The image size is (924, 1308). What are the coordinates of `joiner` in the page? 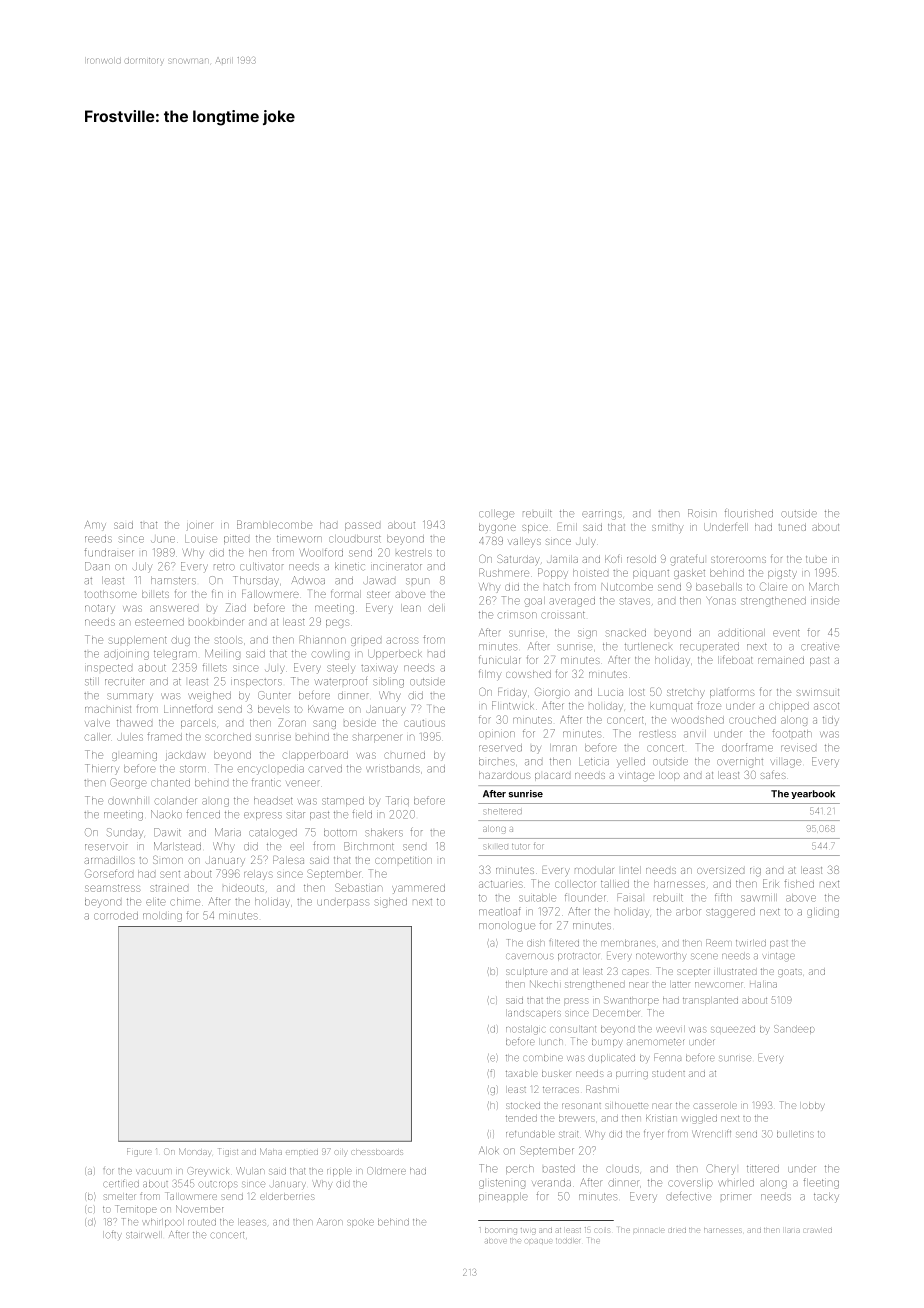 It's located at (199, 526).
